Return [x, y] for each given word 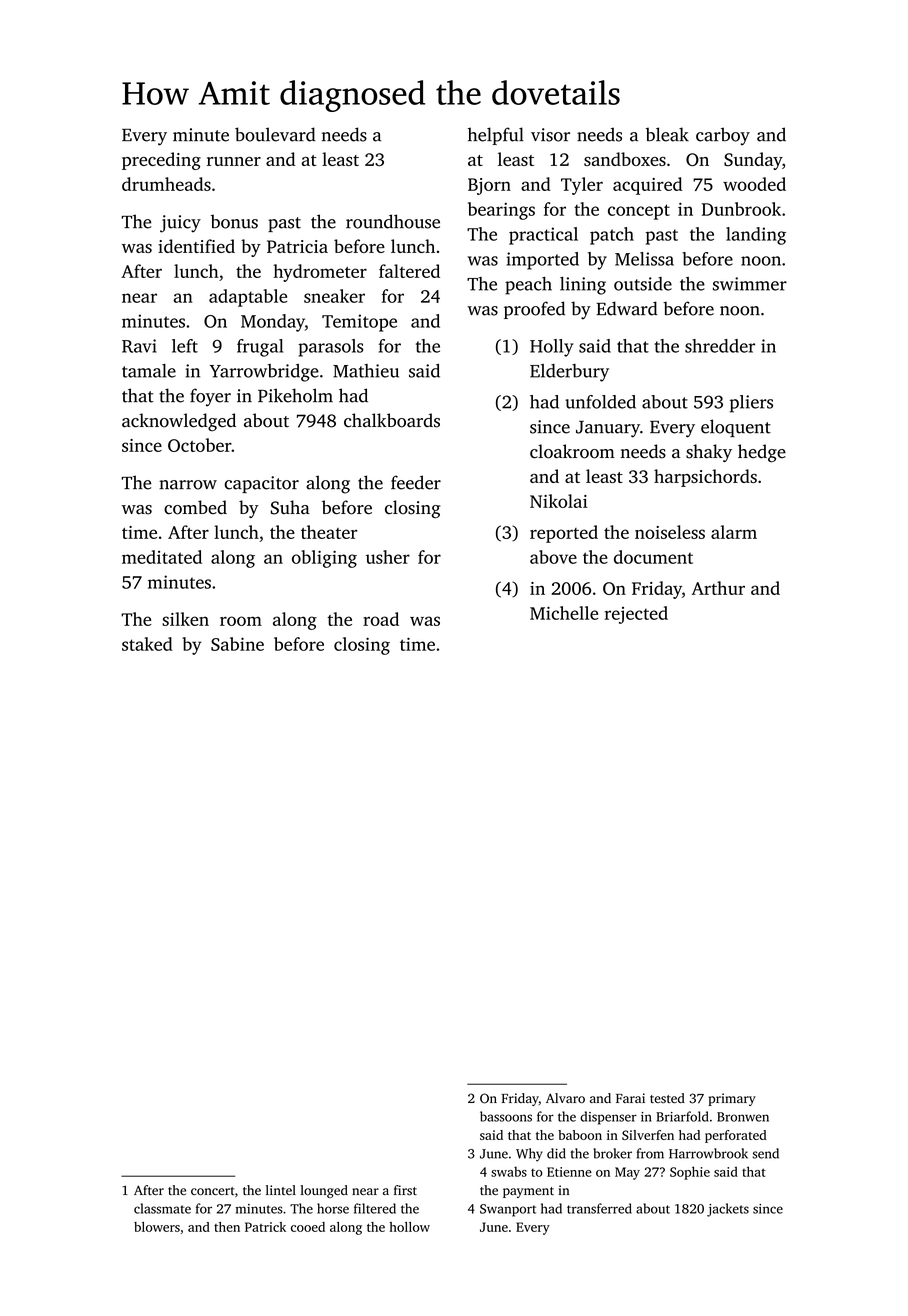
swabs [509, 1171]
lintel [281, 1190]
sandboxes [625, 159]
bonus [234, 221]
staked [147, 644]
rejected [636, 615]
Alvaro [565, 1098]
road [381, 619]
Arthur [718, 588]
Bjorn [489, 186]
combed [195, 507]
